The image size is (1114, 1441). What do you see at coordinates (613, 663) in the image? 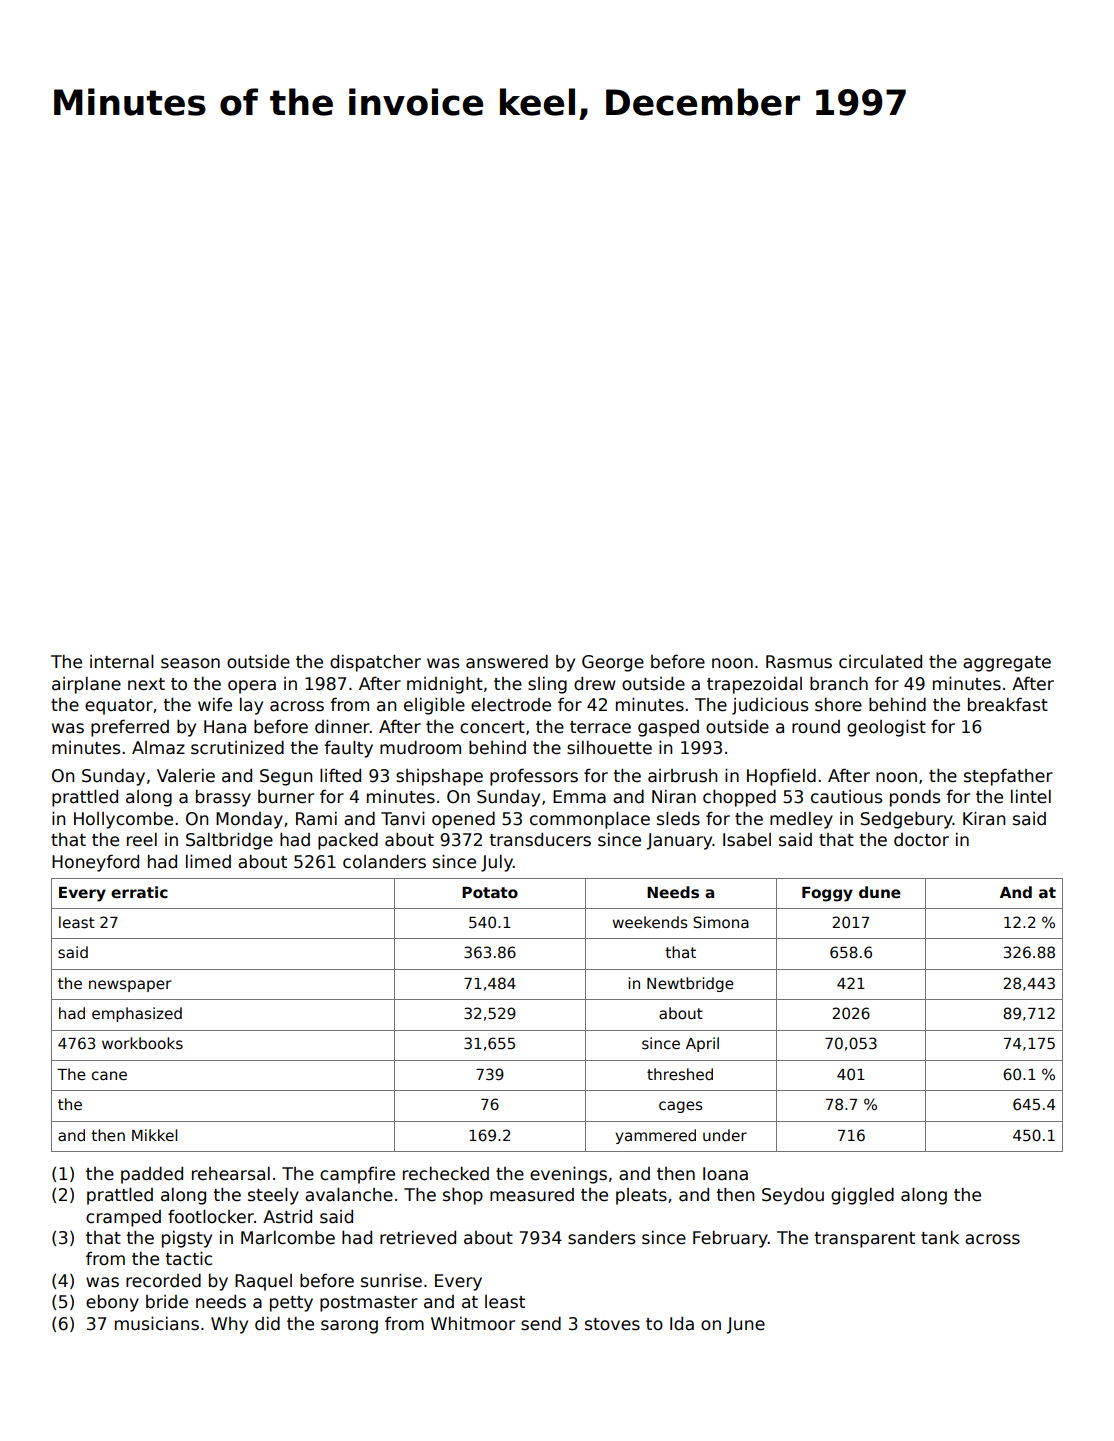
I see `George` at bounding box center [613, 663].
